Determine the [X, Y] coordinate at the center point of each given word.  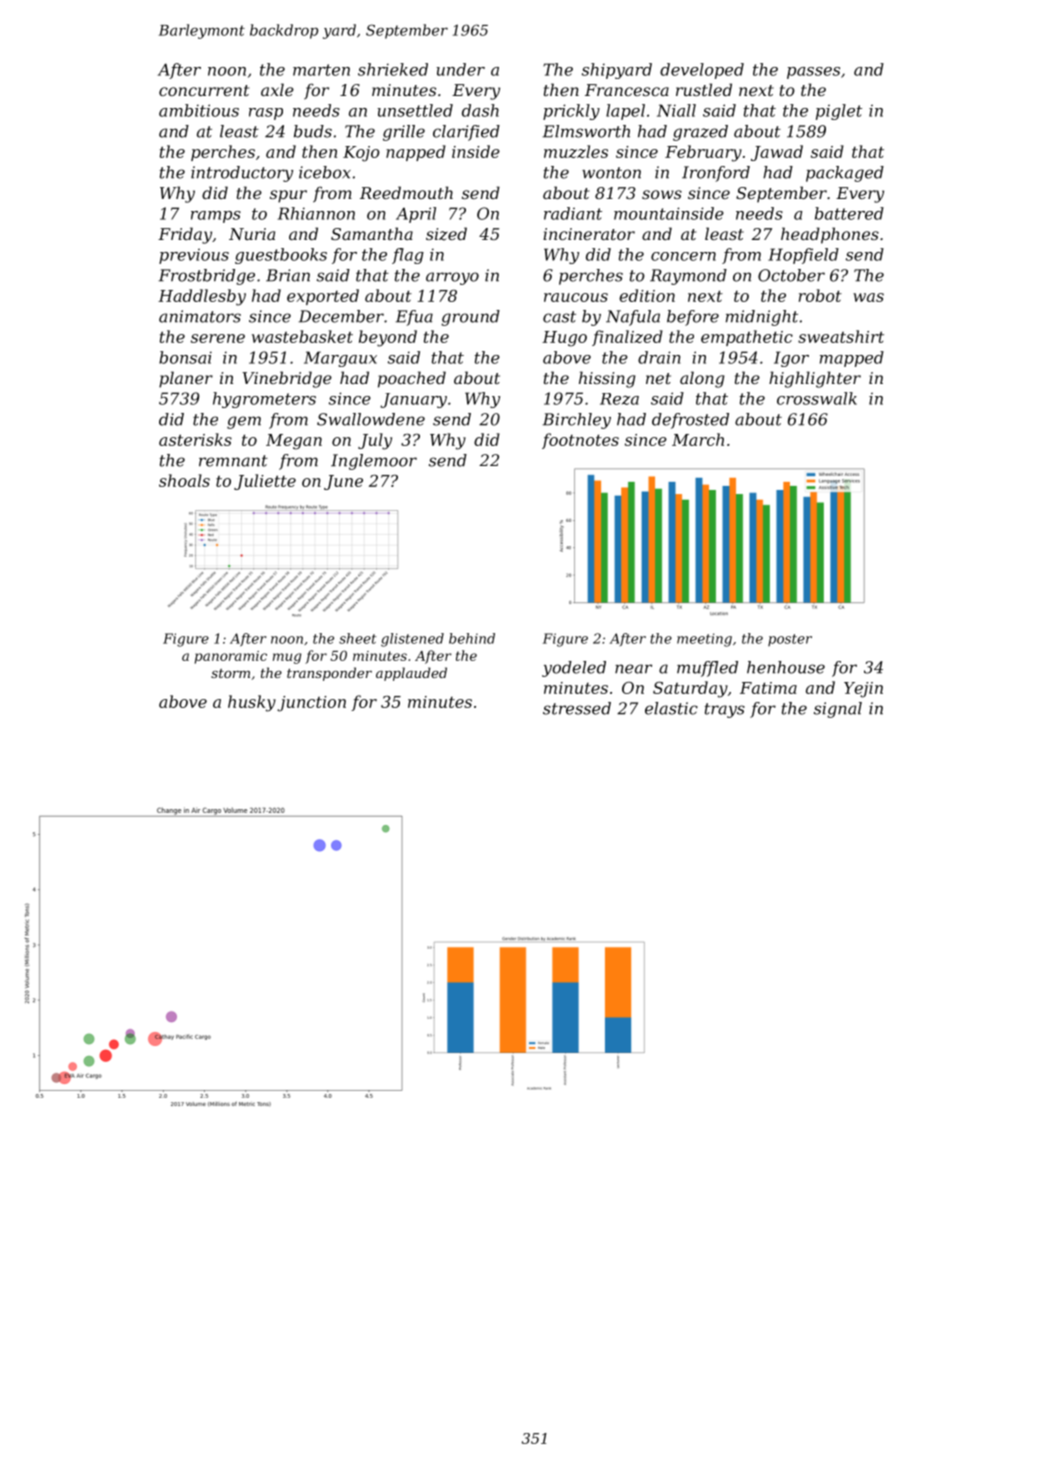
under [460, 69]
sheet [357, 638]
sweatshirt [841, 336]
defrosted [690, 421]
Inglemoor [374, 462]
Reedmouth [406, 192]
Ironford [716, 174]
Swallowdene [371, 419]
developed [702, 71]
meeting [704, 640]
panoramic [231, 657]
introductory [242, 174]
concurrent [204, 90]
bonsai [185, 357]
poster [790, 640]
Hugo [564, 339]
